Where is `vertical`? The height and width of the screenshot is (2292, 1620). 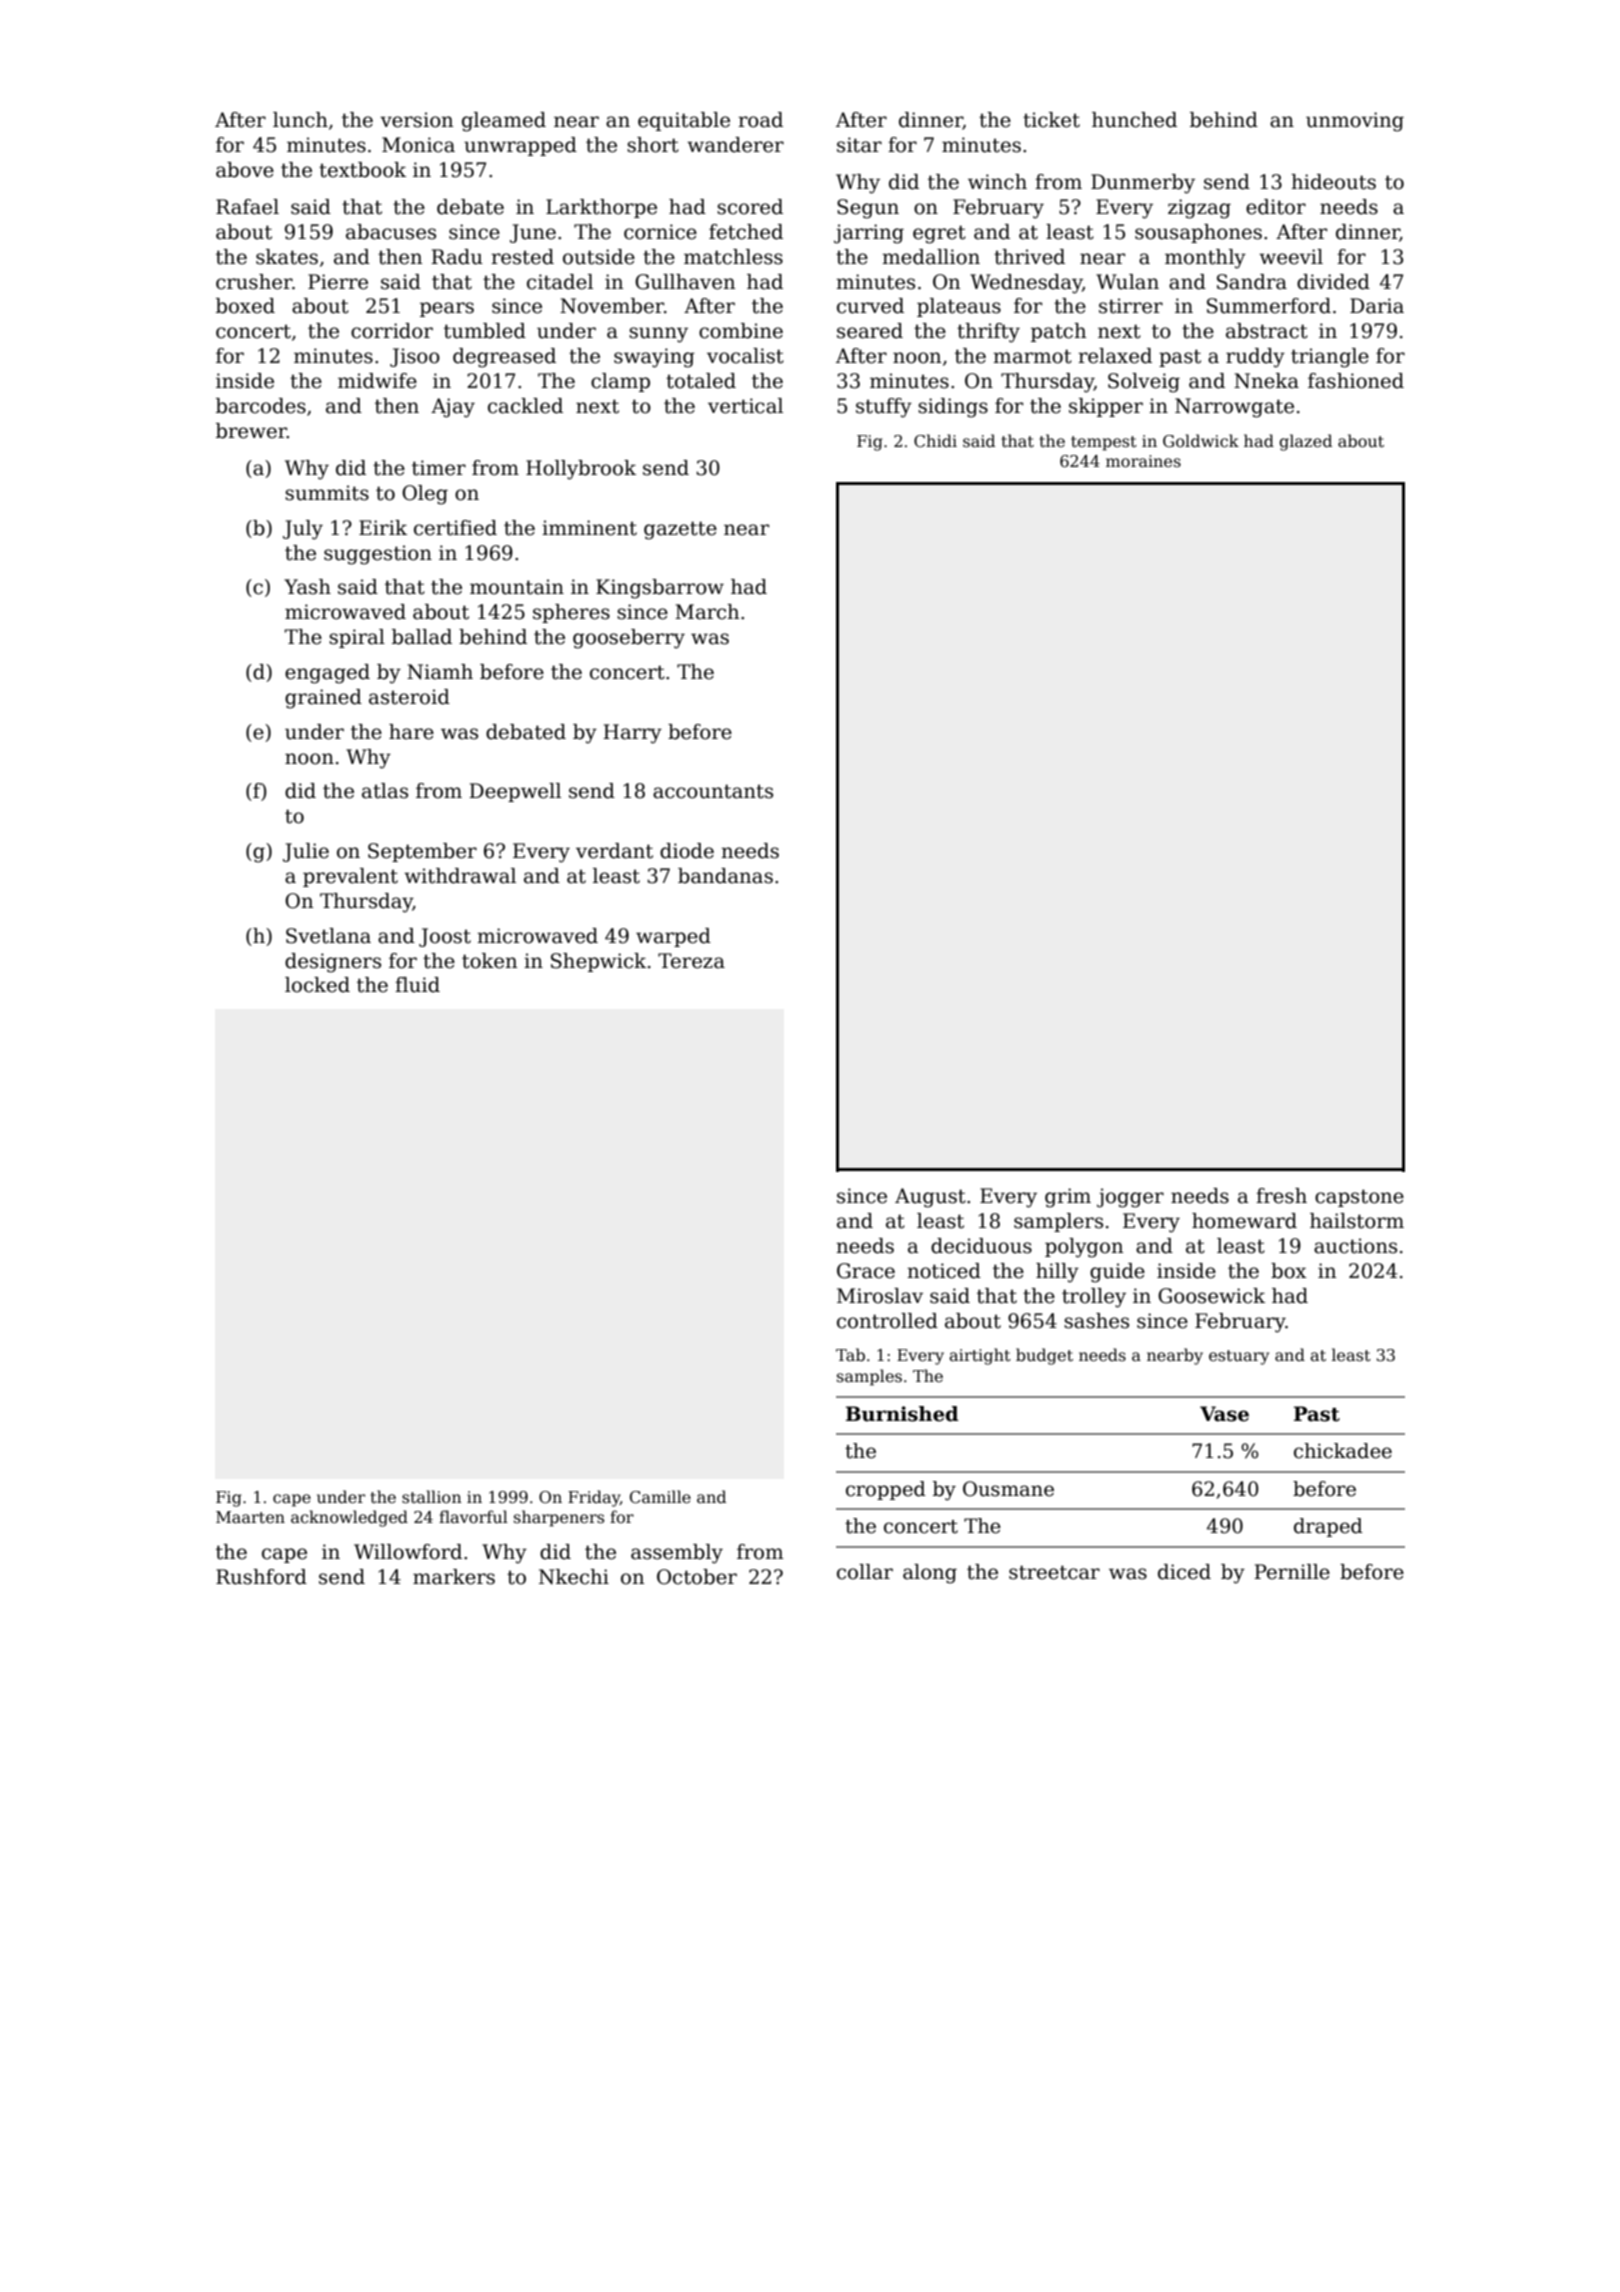
vertical is located at coordinates (745, 406).
